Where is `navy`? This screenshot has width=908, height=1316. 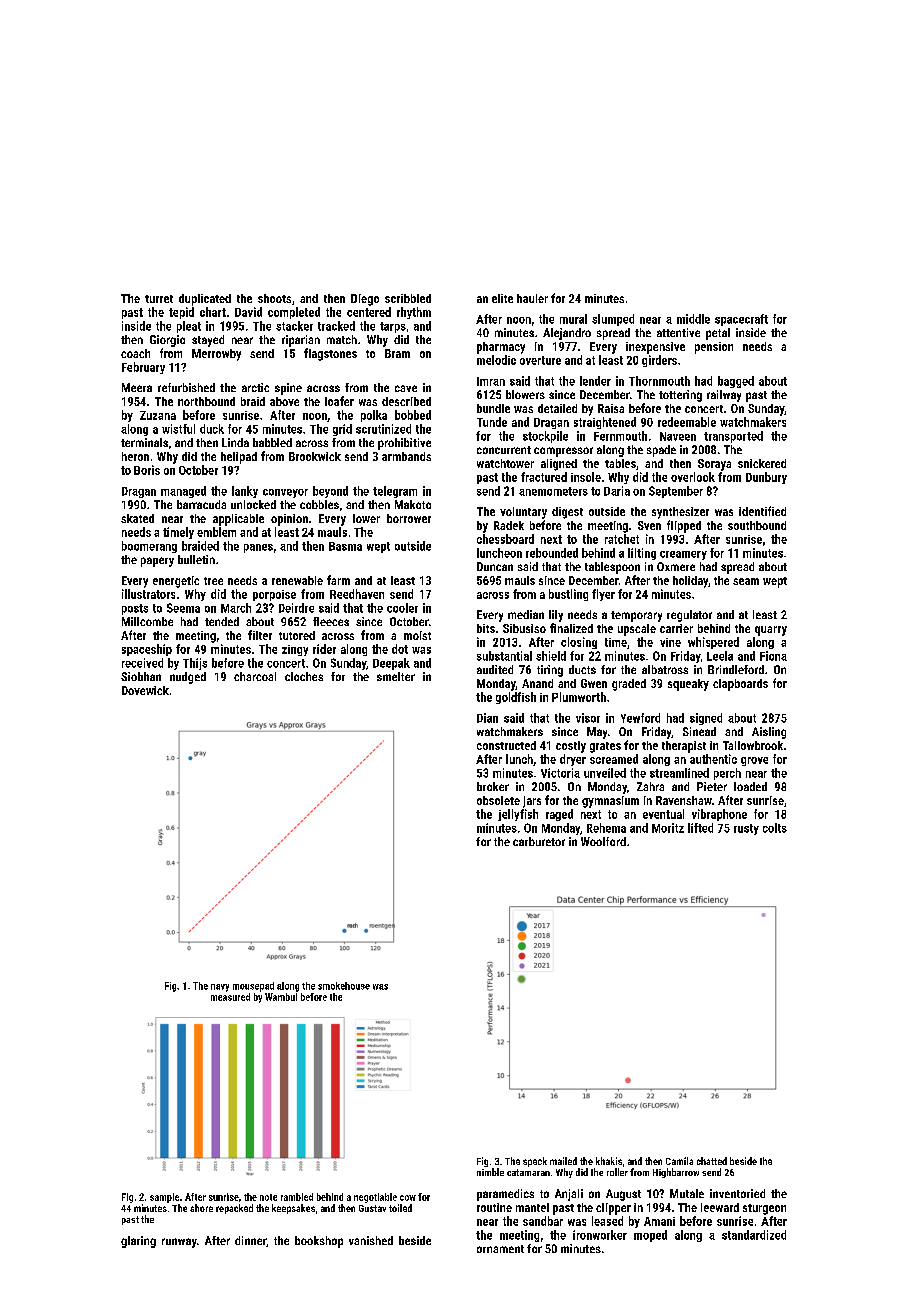 navy is located at coordinates (220, 988).
